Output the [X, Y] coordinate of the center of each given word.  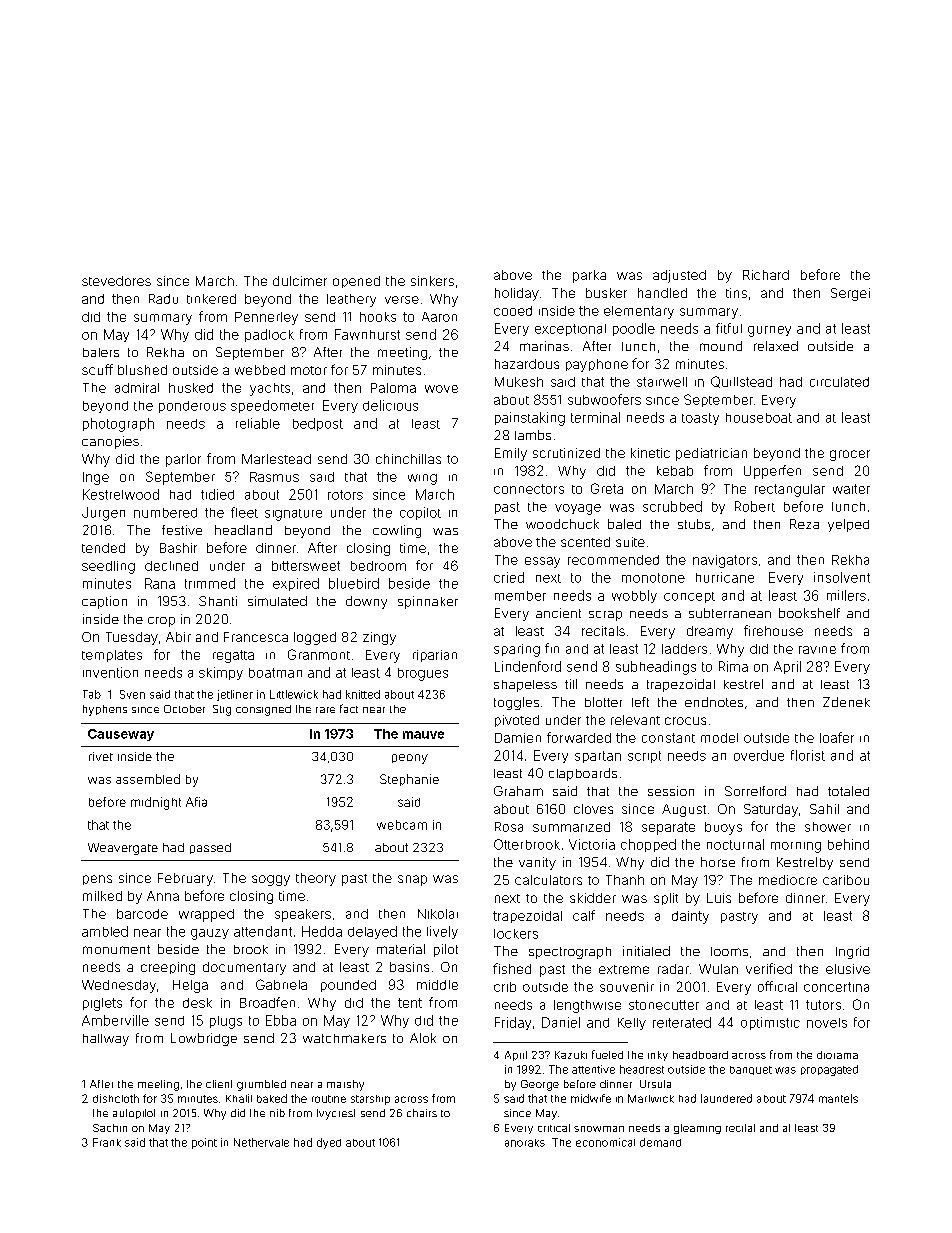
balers [101, 352]
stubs [694, 524]
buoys [723, 828]
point [204, 1143]
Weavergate [123, 849]
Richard [766, 275]
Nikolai [438, 914]
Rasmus [274, 477]
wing [422, 479]
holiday [517, 294]
